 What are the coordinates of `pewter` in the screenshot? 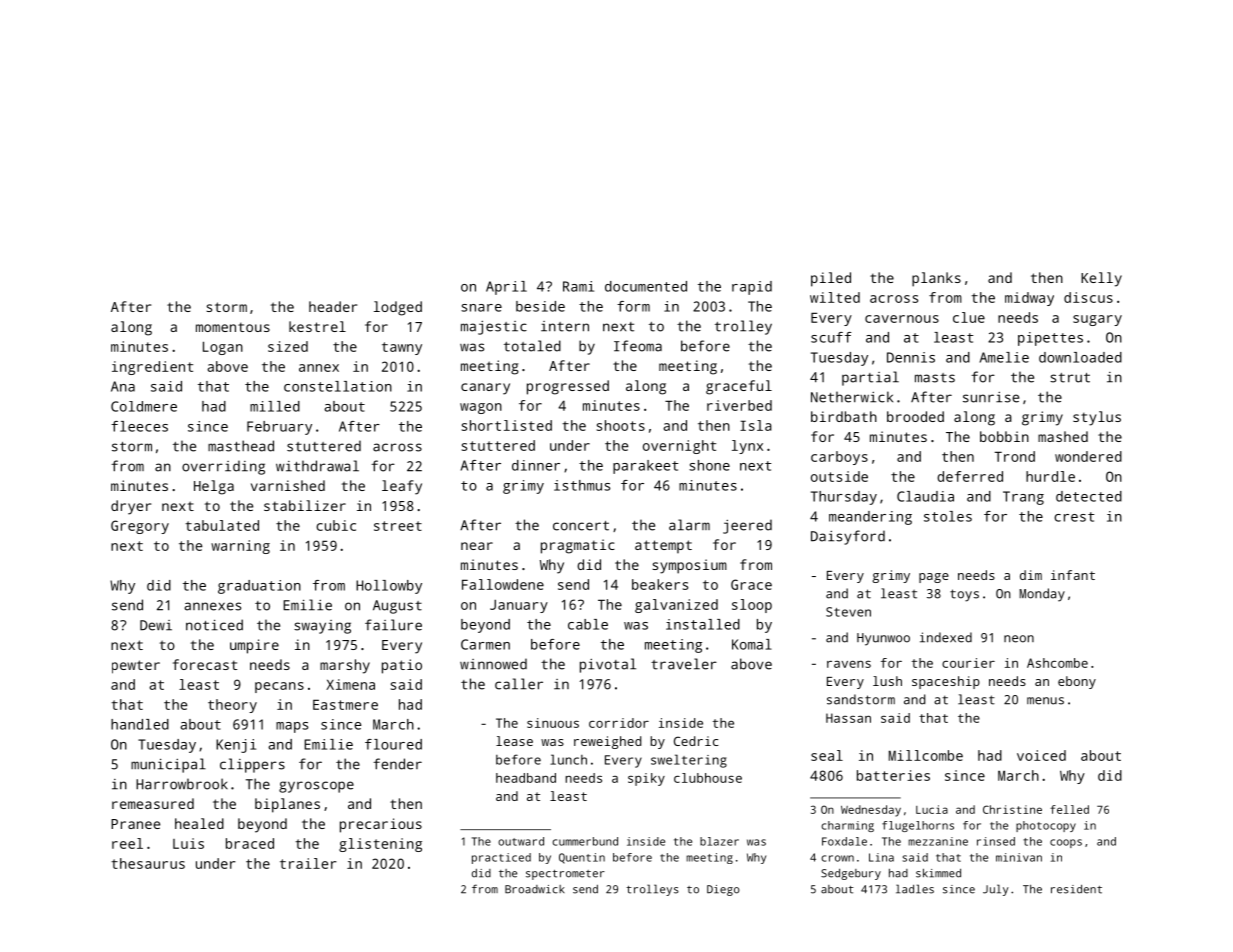 It's located at (136, 667).
